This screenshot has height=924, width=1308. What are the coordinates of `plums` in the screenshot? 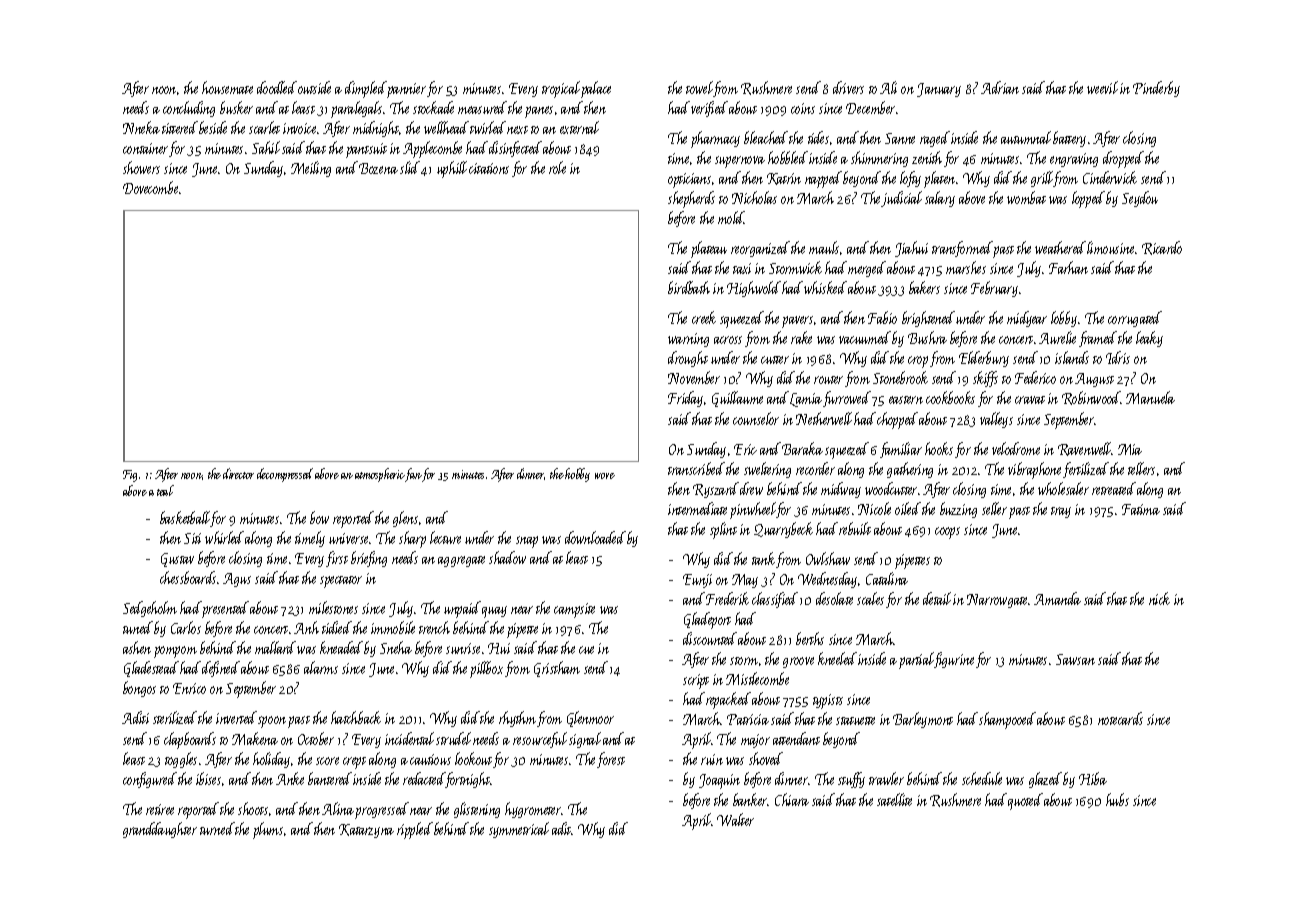 It's located at (268, 830).
